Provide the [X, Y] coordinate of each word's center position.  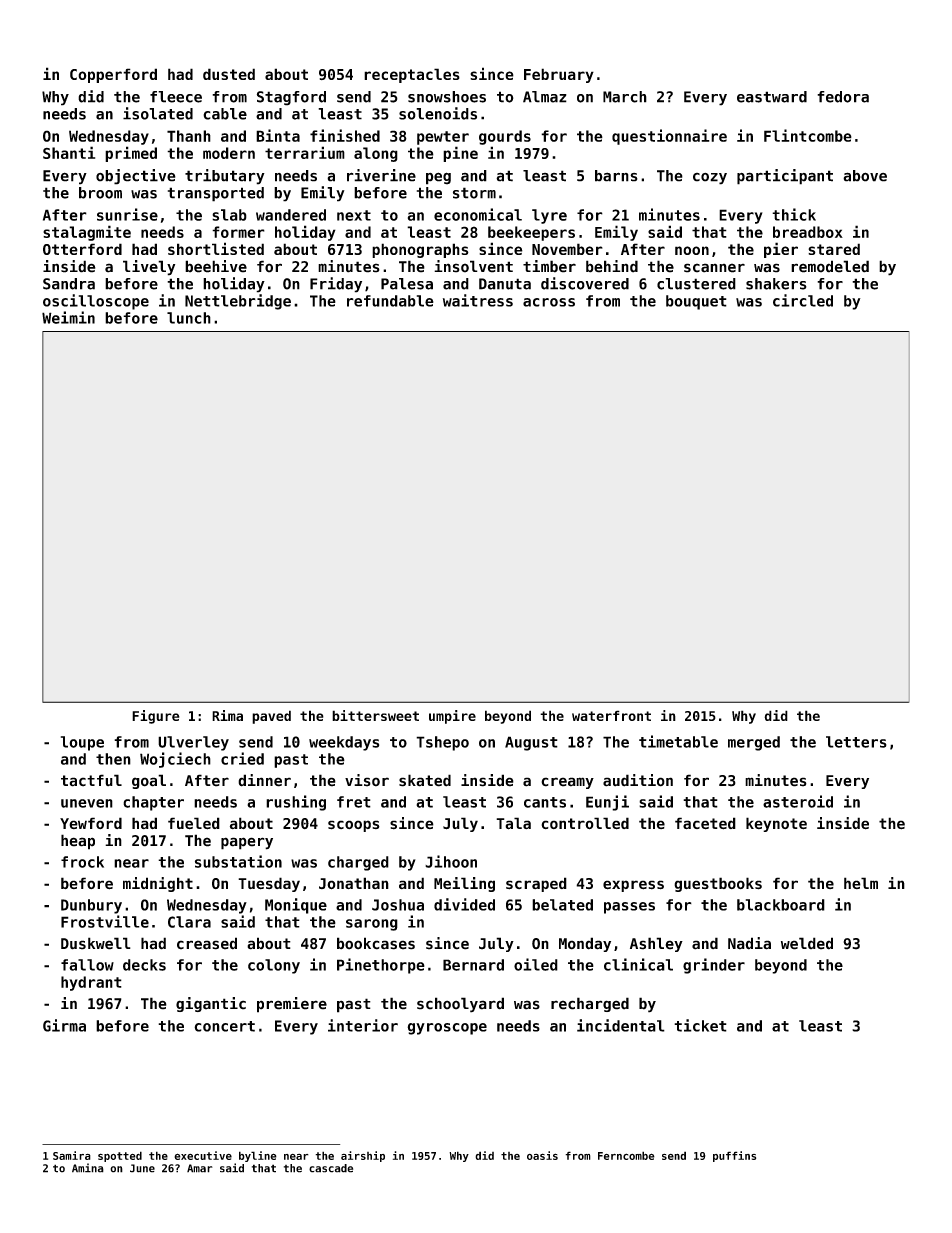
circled [803, 300]
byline [258, 1156]
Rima [227, 715]
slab [229, 215]
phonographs [420, 250]
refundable [390, 301]
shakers [776, 284]
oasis [542, 1155]
